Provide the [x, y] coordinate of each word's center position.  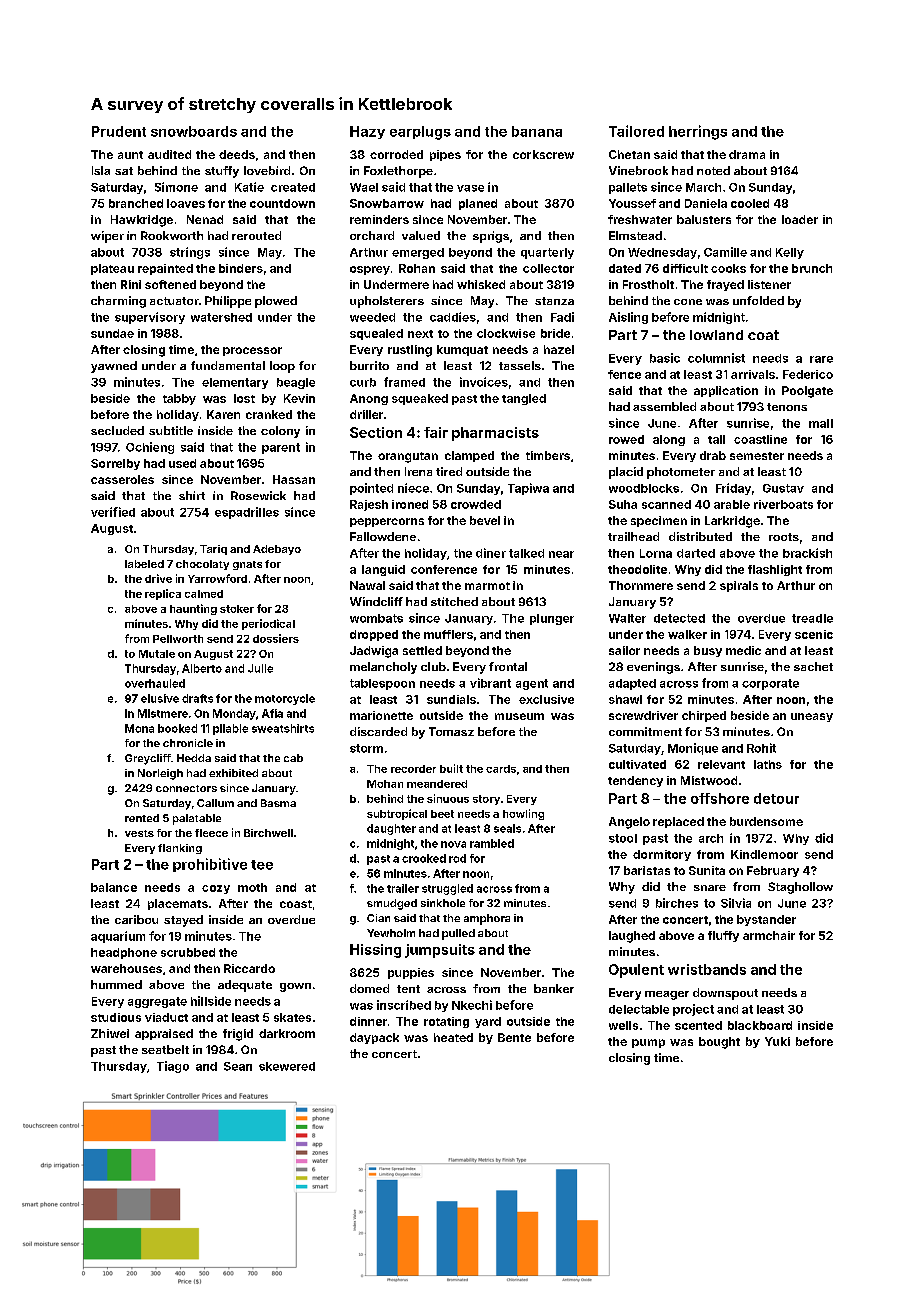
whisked [481, 284]
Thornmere [641, 585]
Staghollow [800, 888]
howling [523, 814]
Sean [238, 1066]
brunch [812, 268]
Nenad [205, 219]
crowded [476, 504]
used [182, 463]
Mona [139, 728]
